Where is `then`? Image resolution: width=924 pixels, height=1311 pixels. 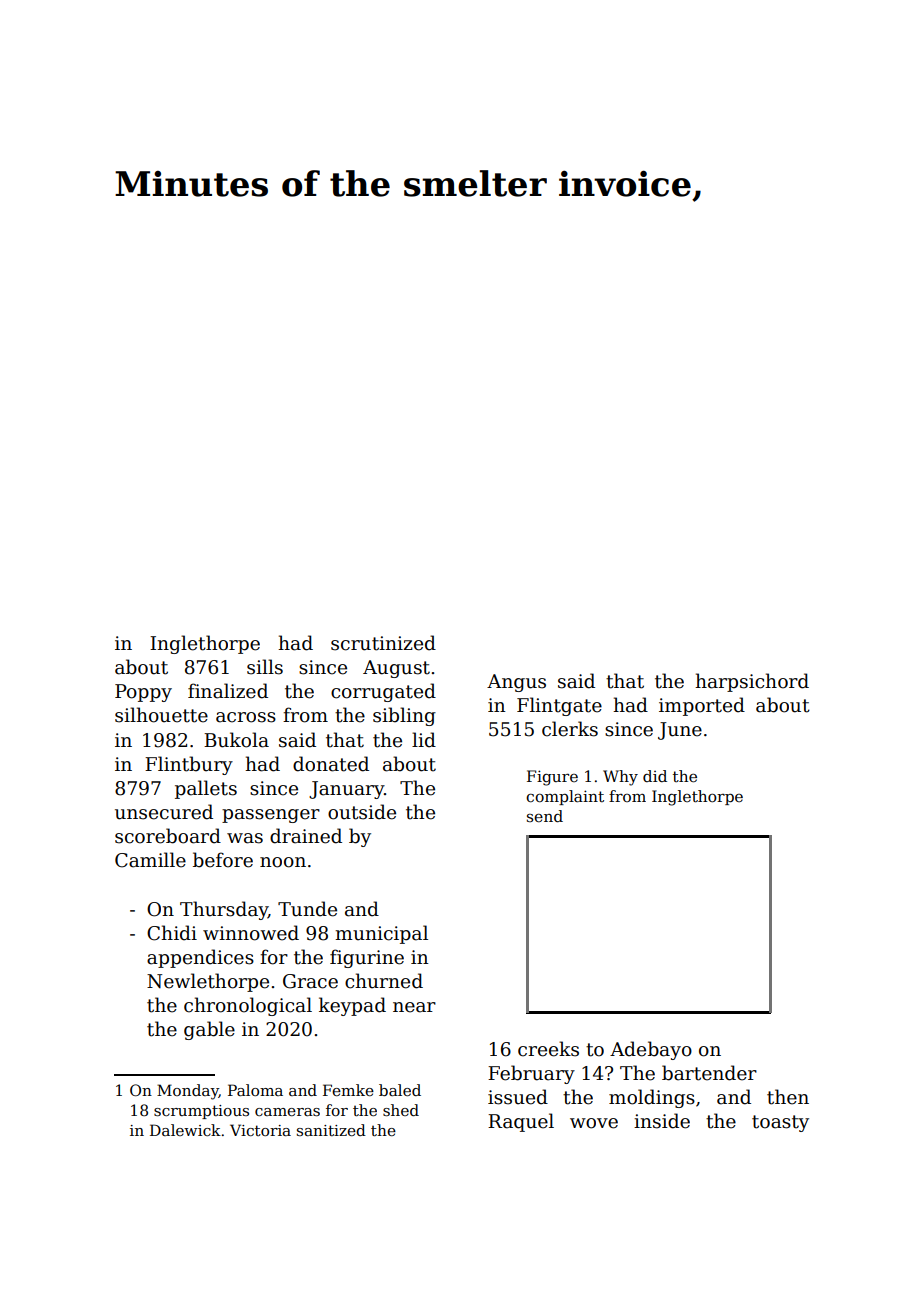 then is located at coordinates (788, 1097).
